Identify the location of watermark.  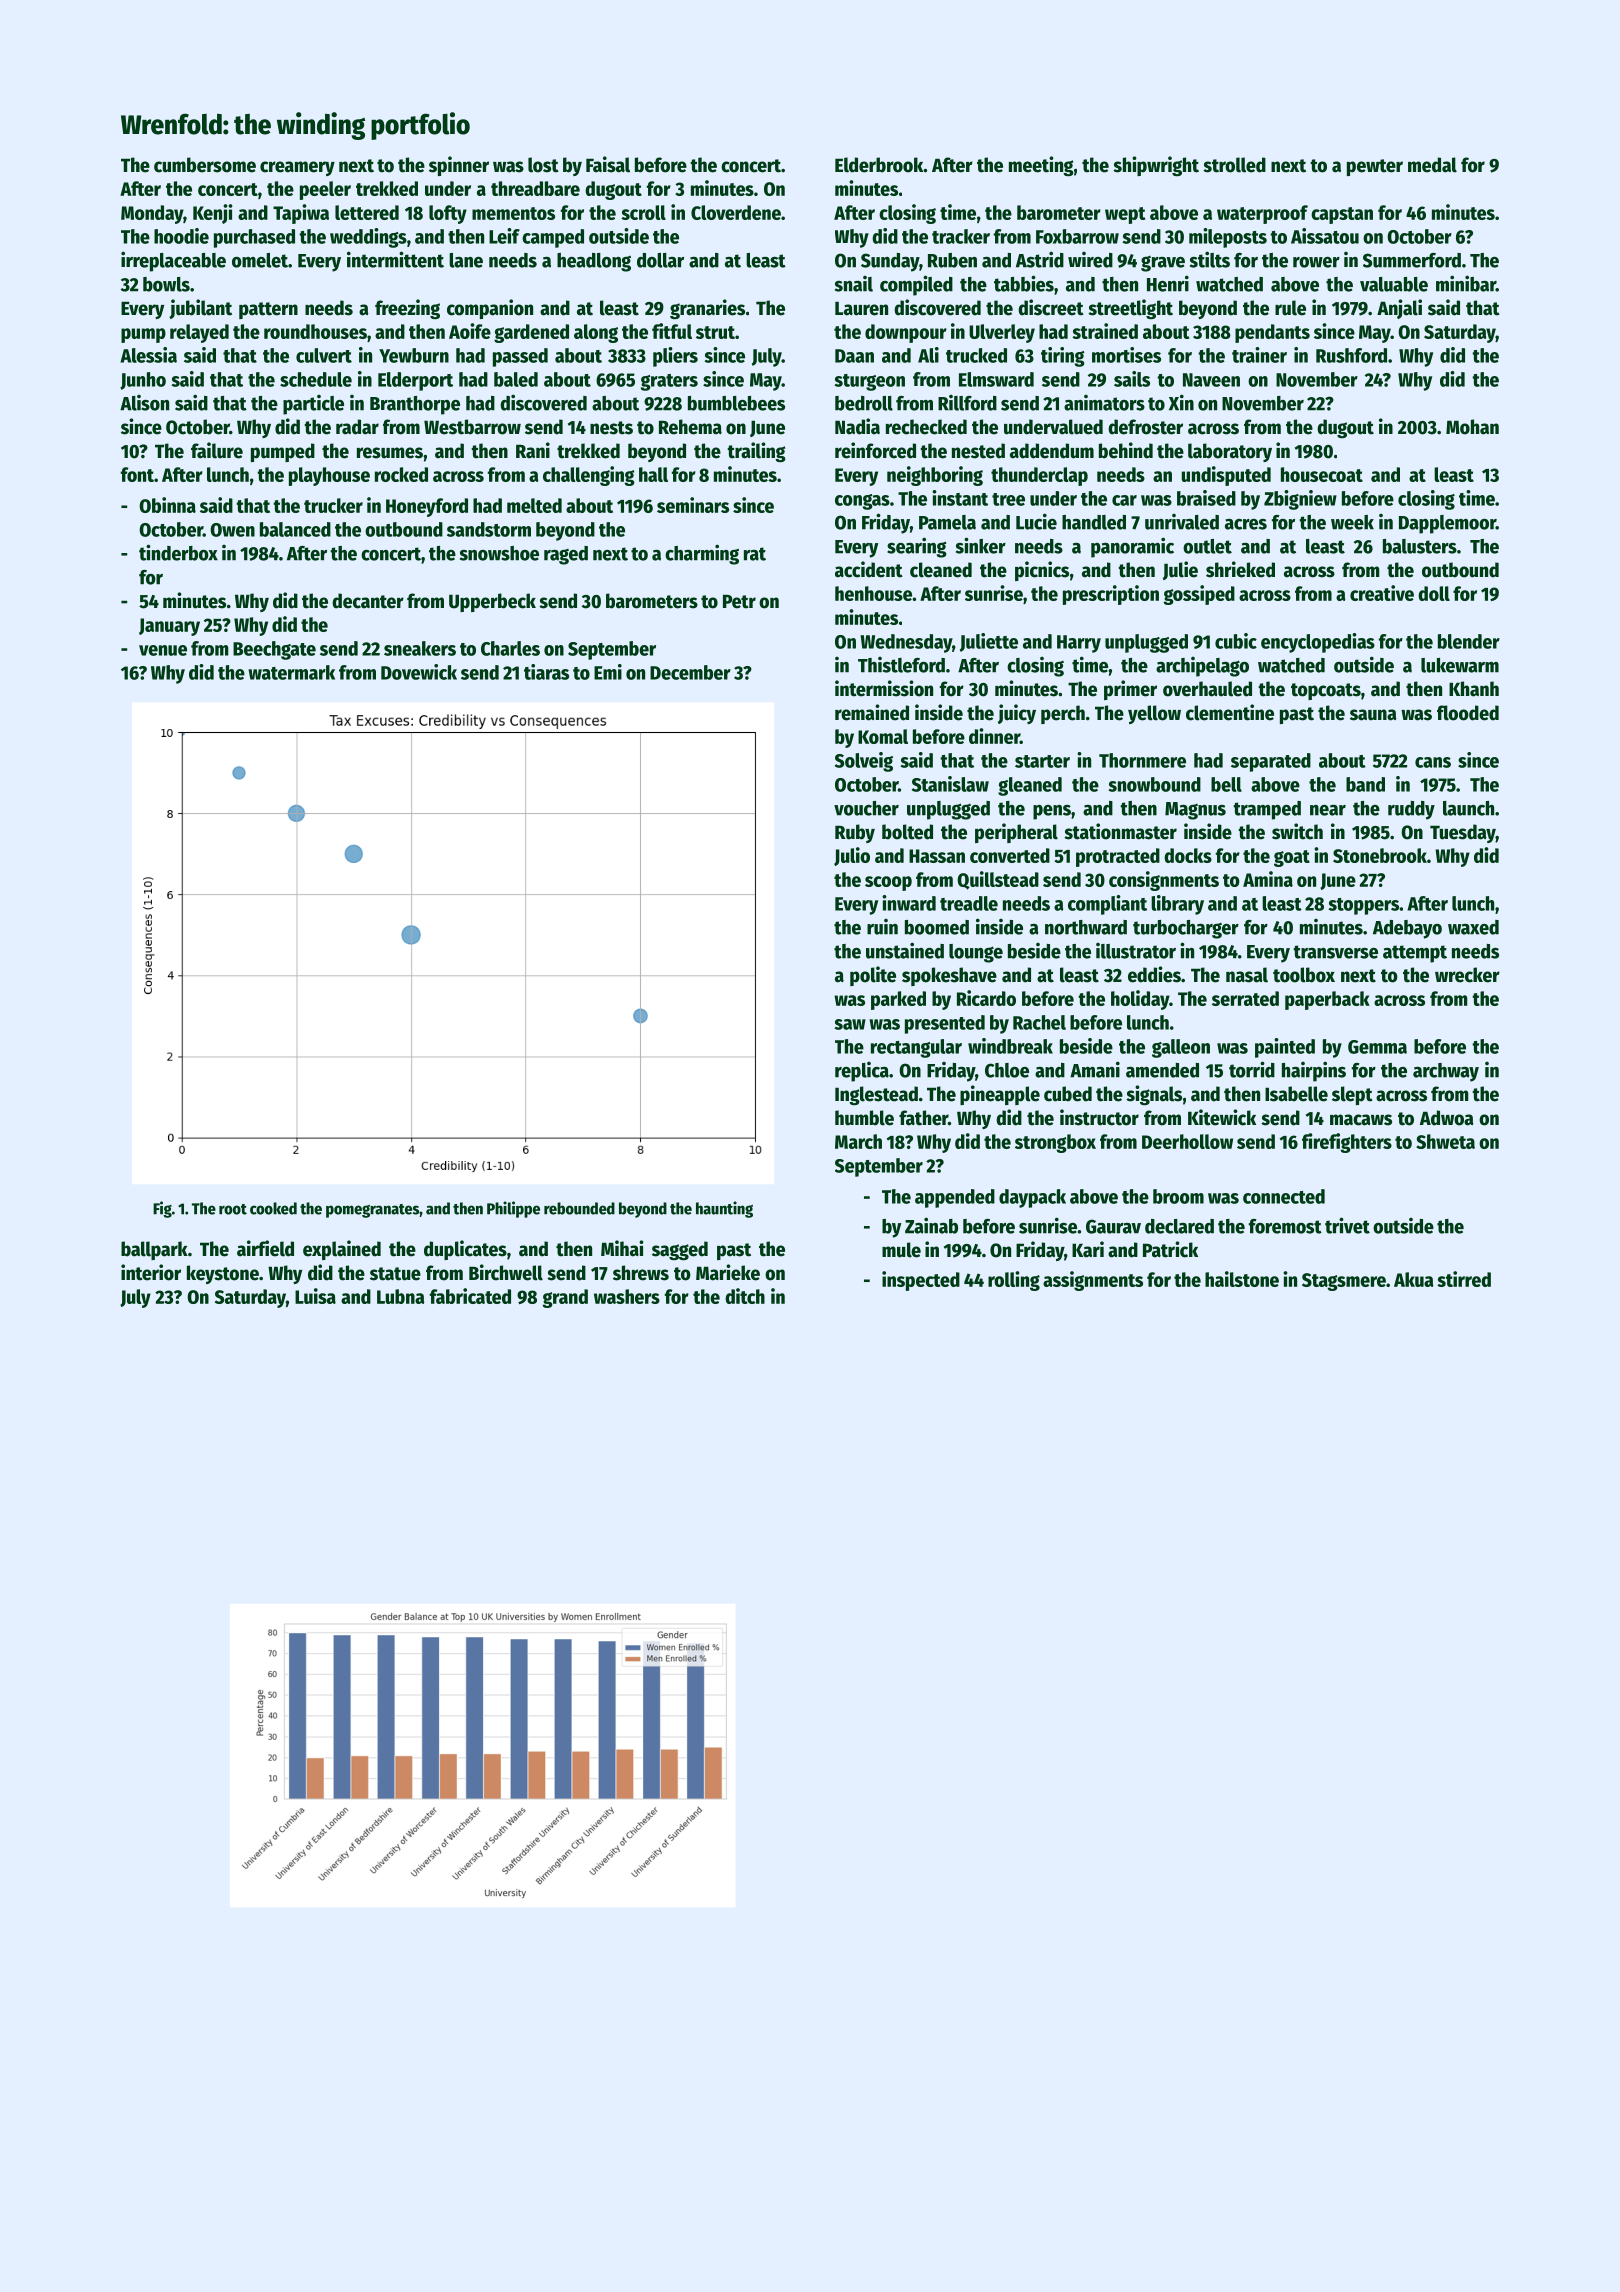
(291, 672).
